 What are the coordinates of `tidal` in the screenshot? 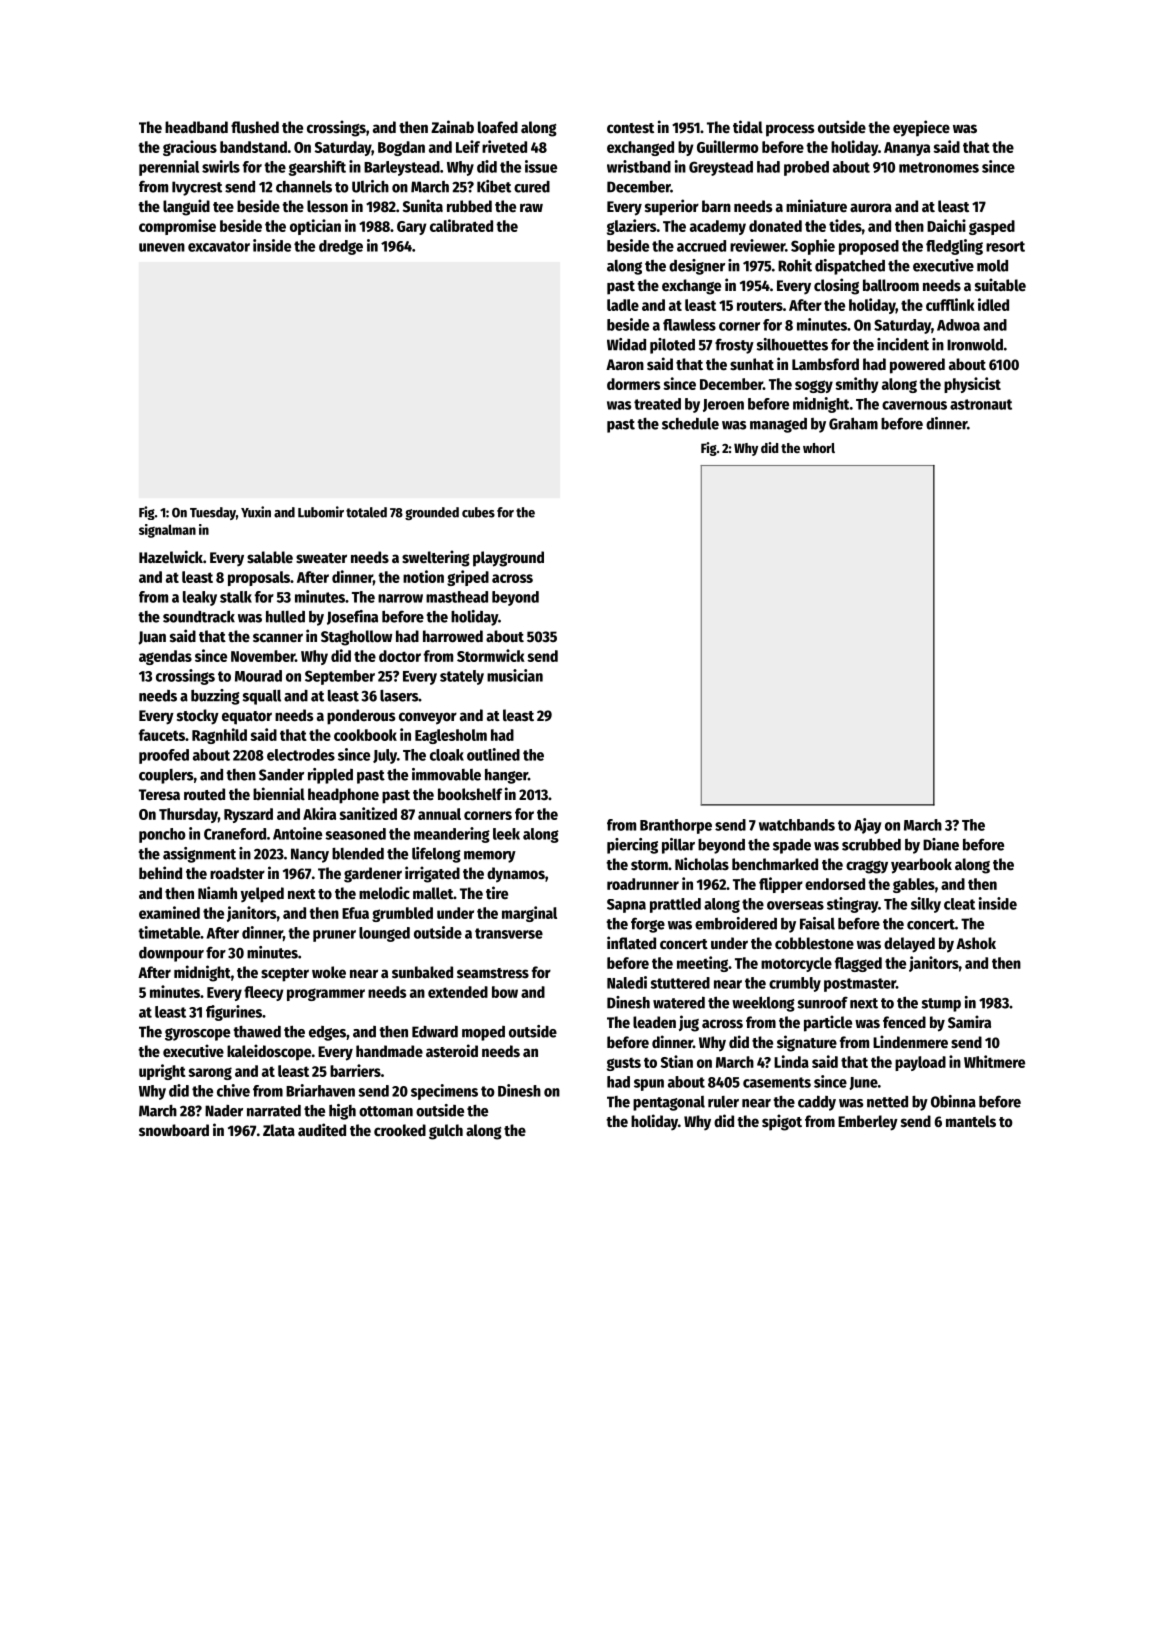 It's located at (748, 127).
